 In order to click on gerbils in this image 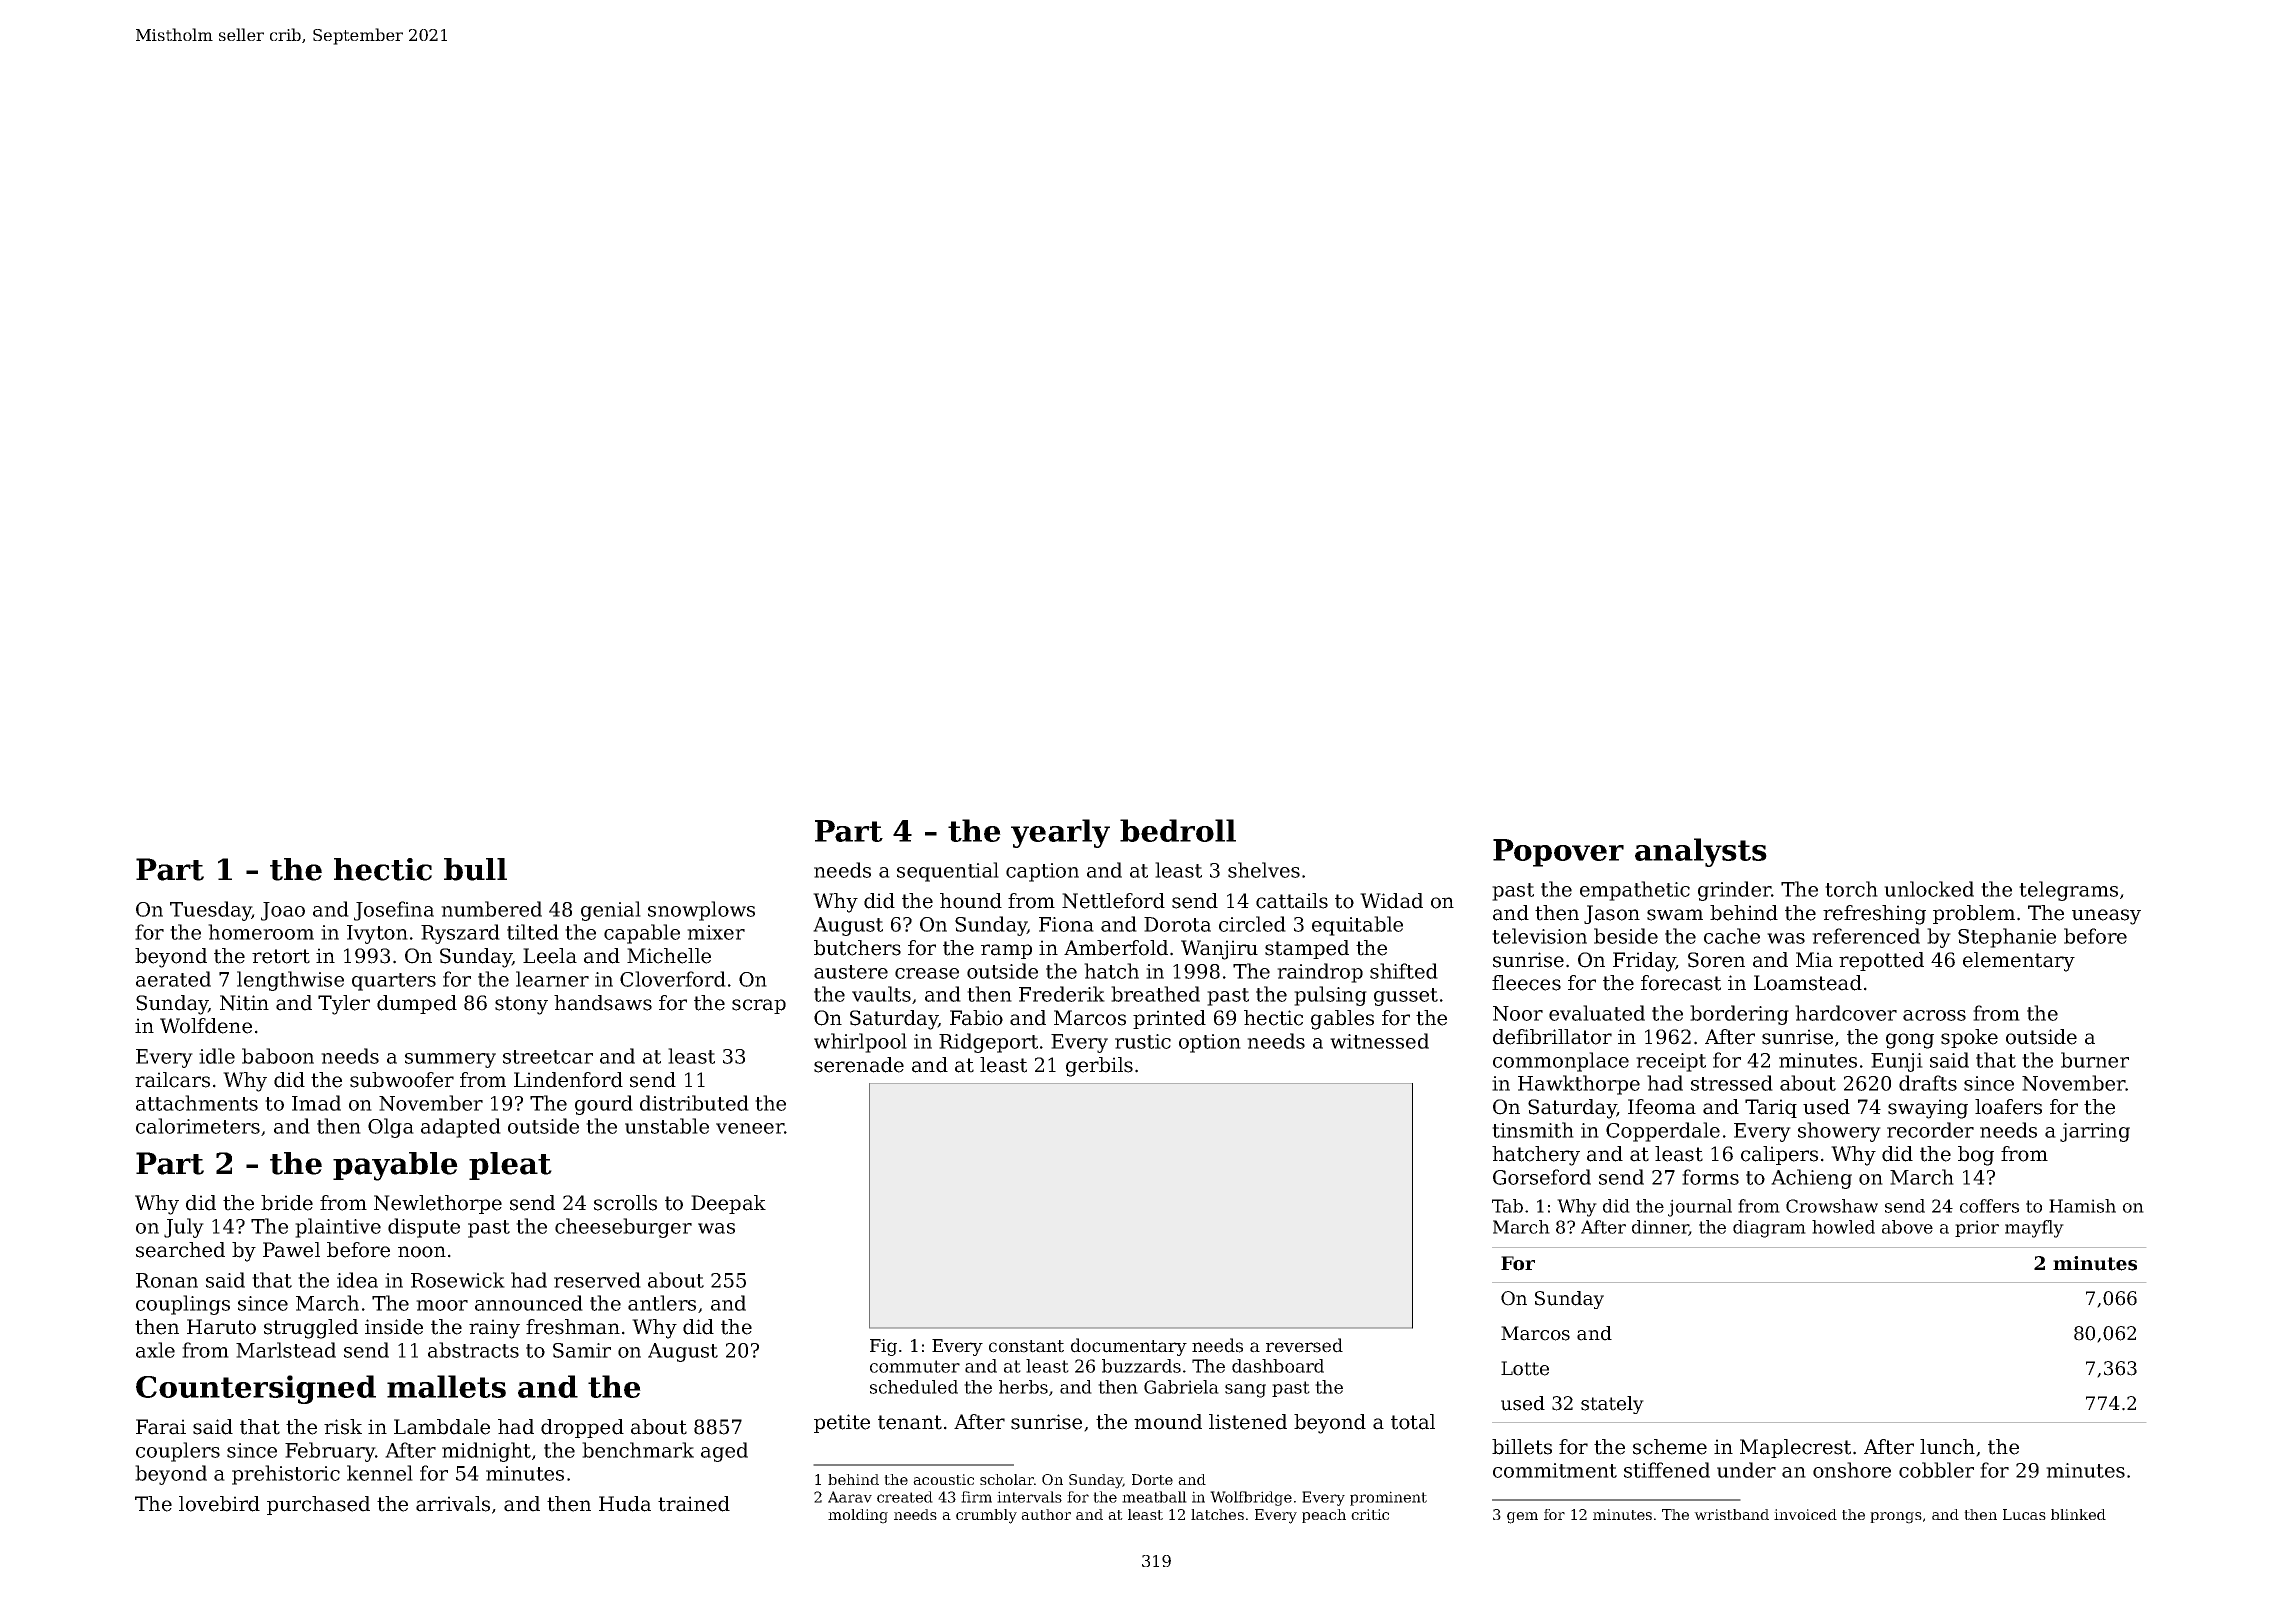, I will do `click(1099, 1067)`.
